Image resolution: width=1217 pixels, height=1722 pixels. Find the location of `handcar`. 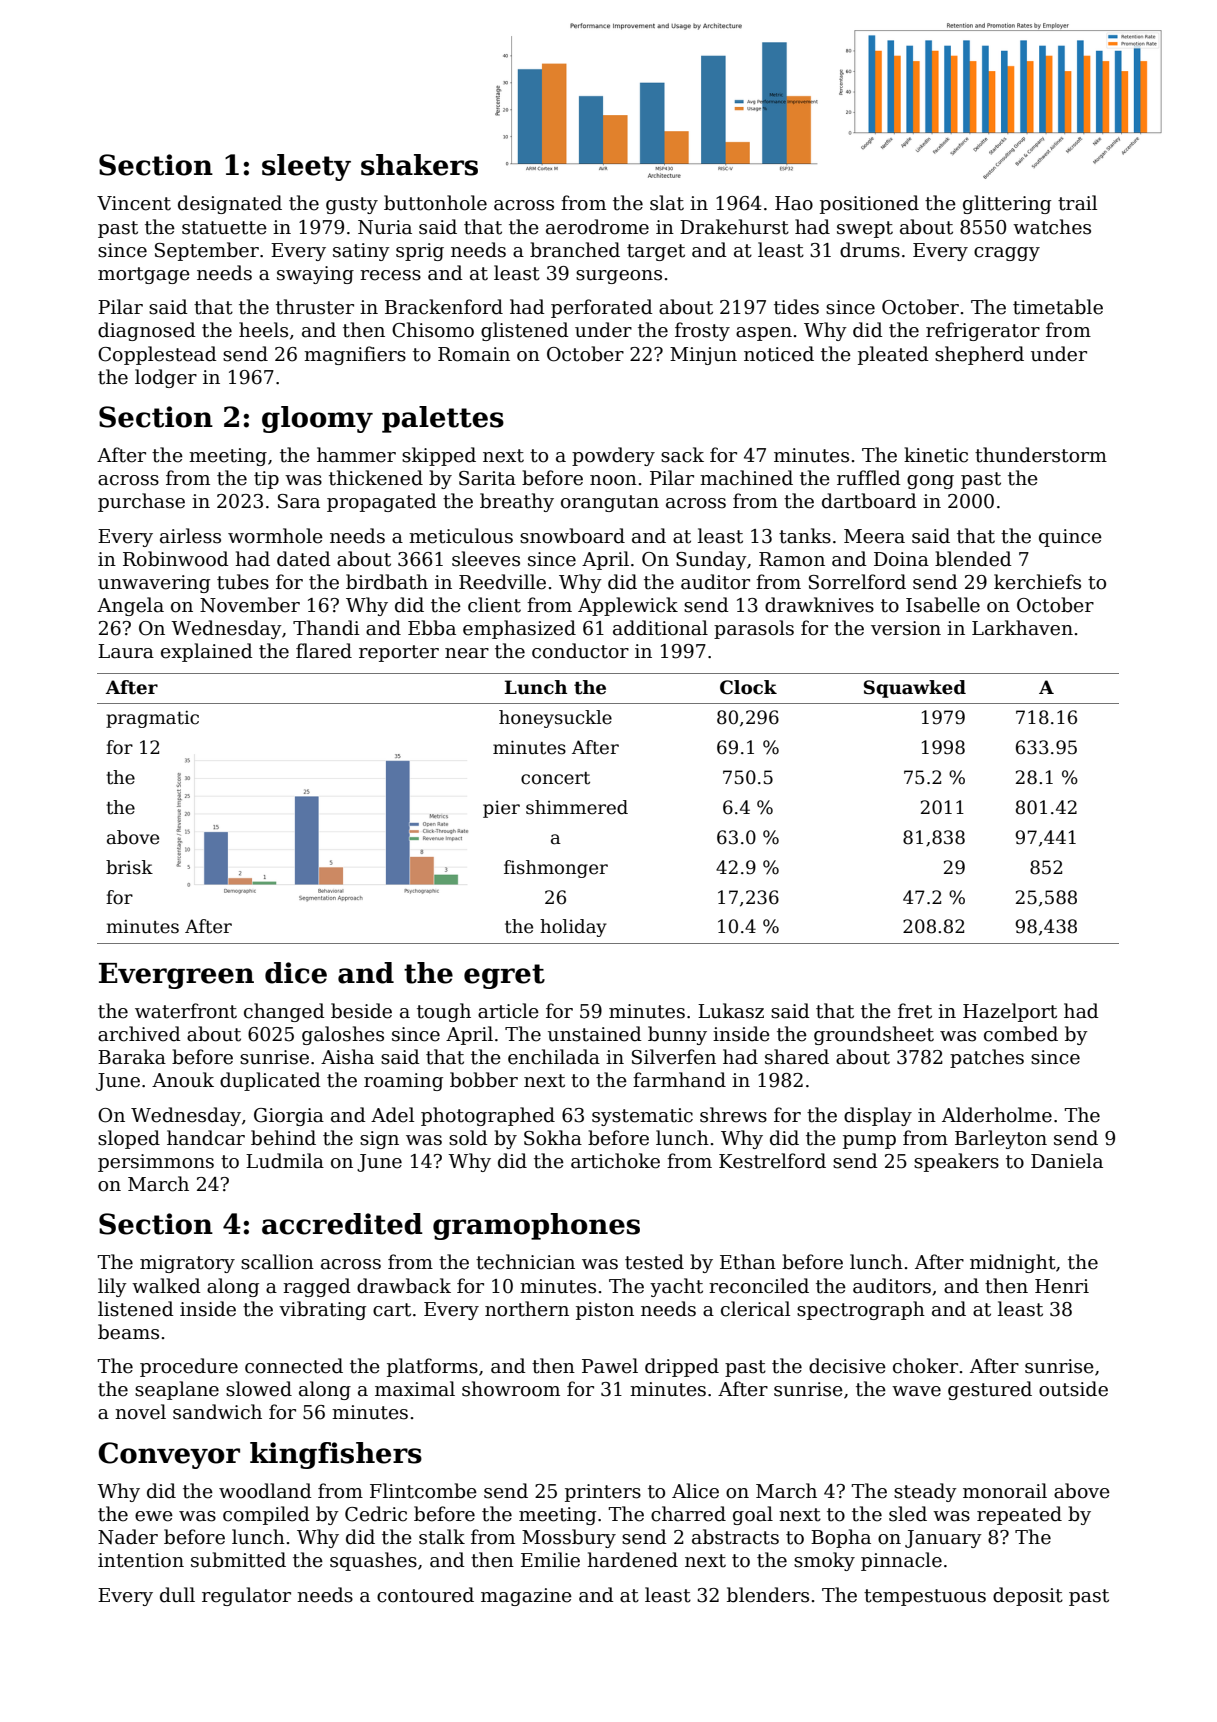

handcar is located at coordinates (206, 1138).
